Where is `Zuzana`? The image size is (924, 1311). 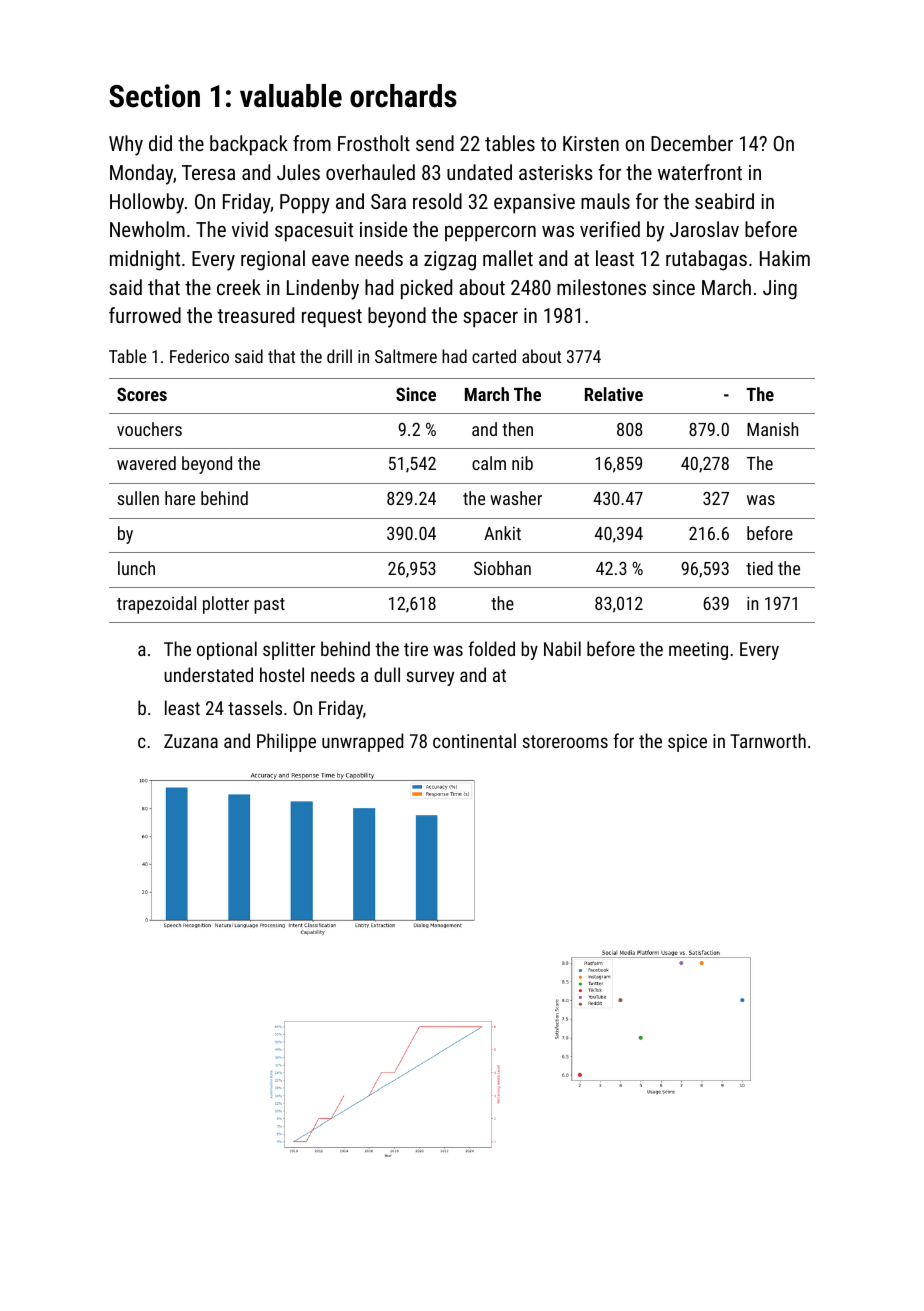
Zuzana is located at coordinates (191, 741).
